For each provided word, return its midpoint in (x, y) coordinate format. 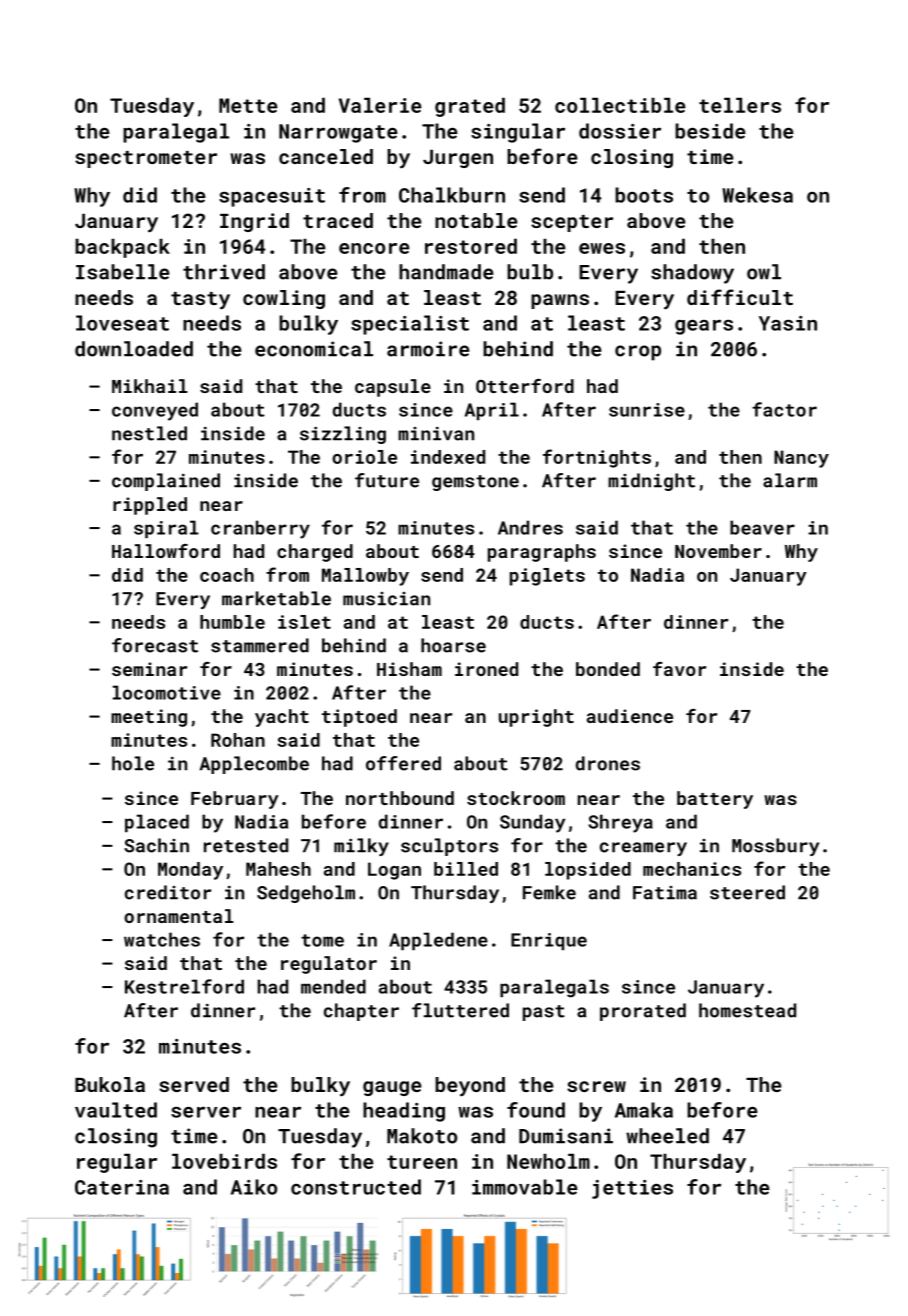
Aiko (254, 1187)
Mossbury (775, 847)
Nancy (801, 459)
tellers (740, 105)
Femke (549, 892)
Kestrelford (184, 986)
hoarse (453, 645)
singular (518, 133)
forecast (155, 645)
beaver (762, 527)
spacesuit (272, 197)
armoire (428, 349)
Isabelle (122, 272)
